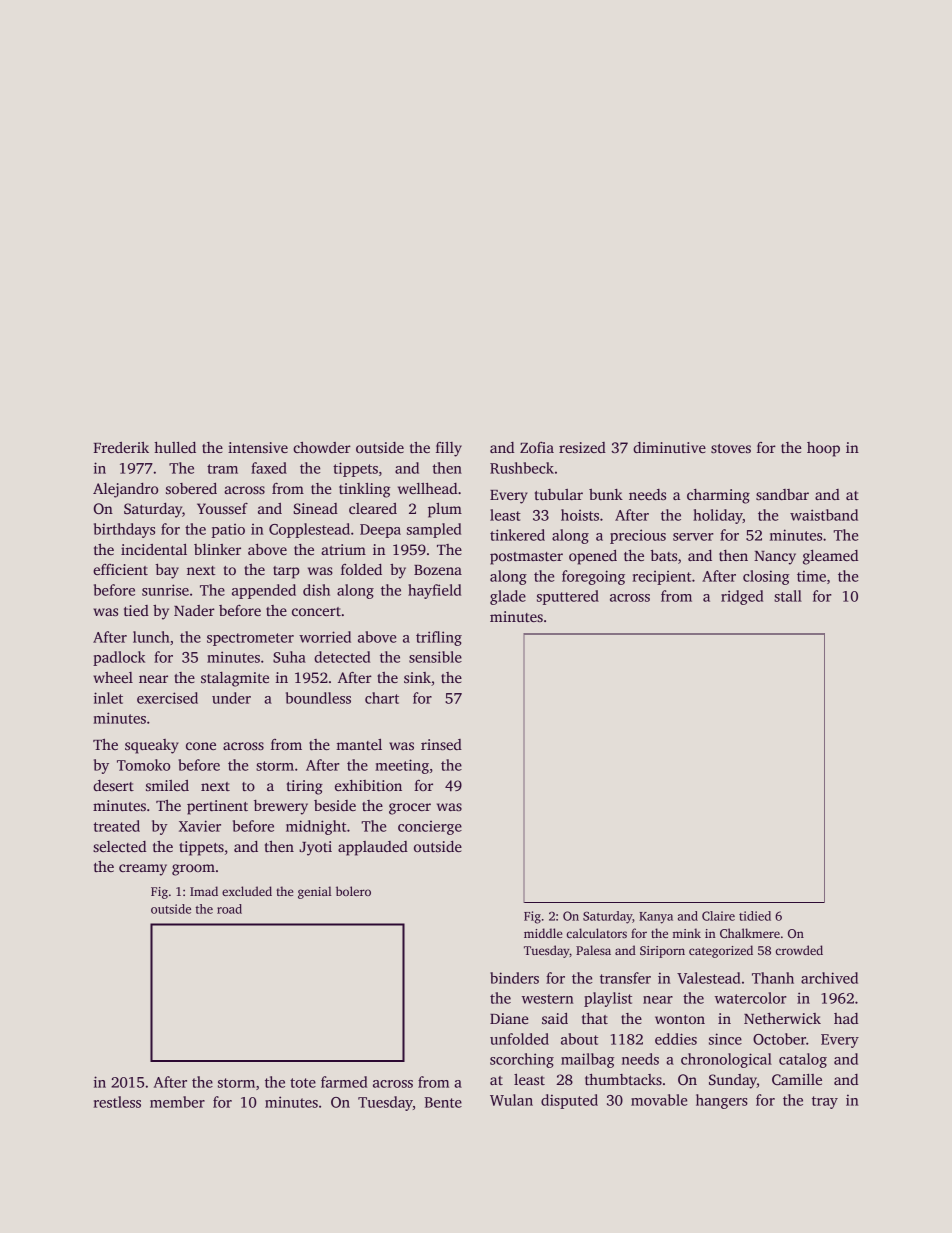  What do you see at coordinates (175, 447) in the image?
I see `hulled` at bounding box center [175, 447].
